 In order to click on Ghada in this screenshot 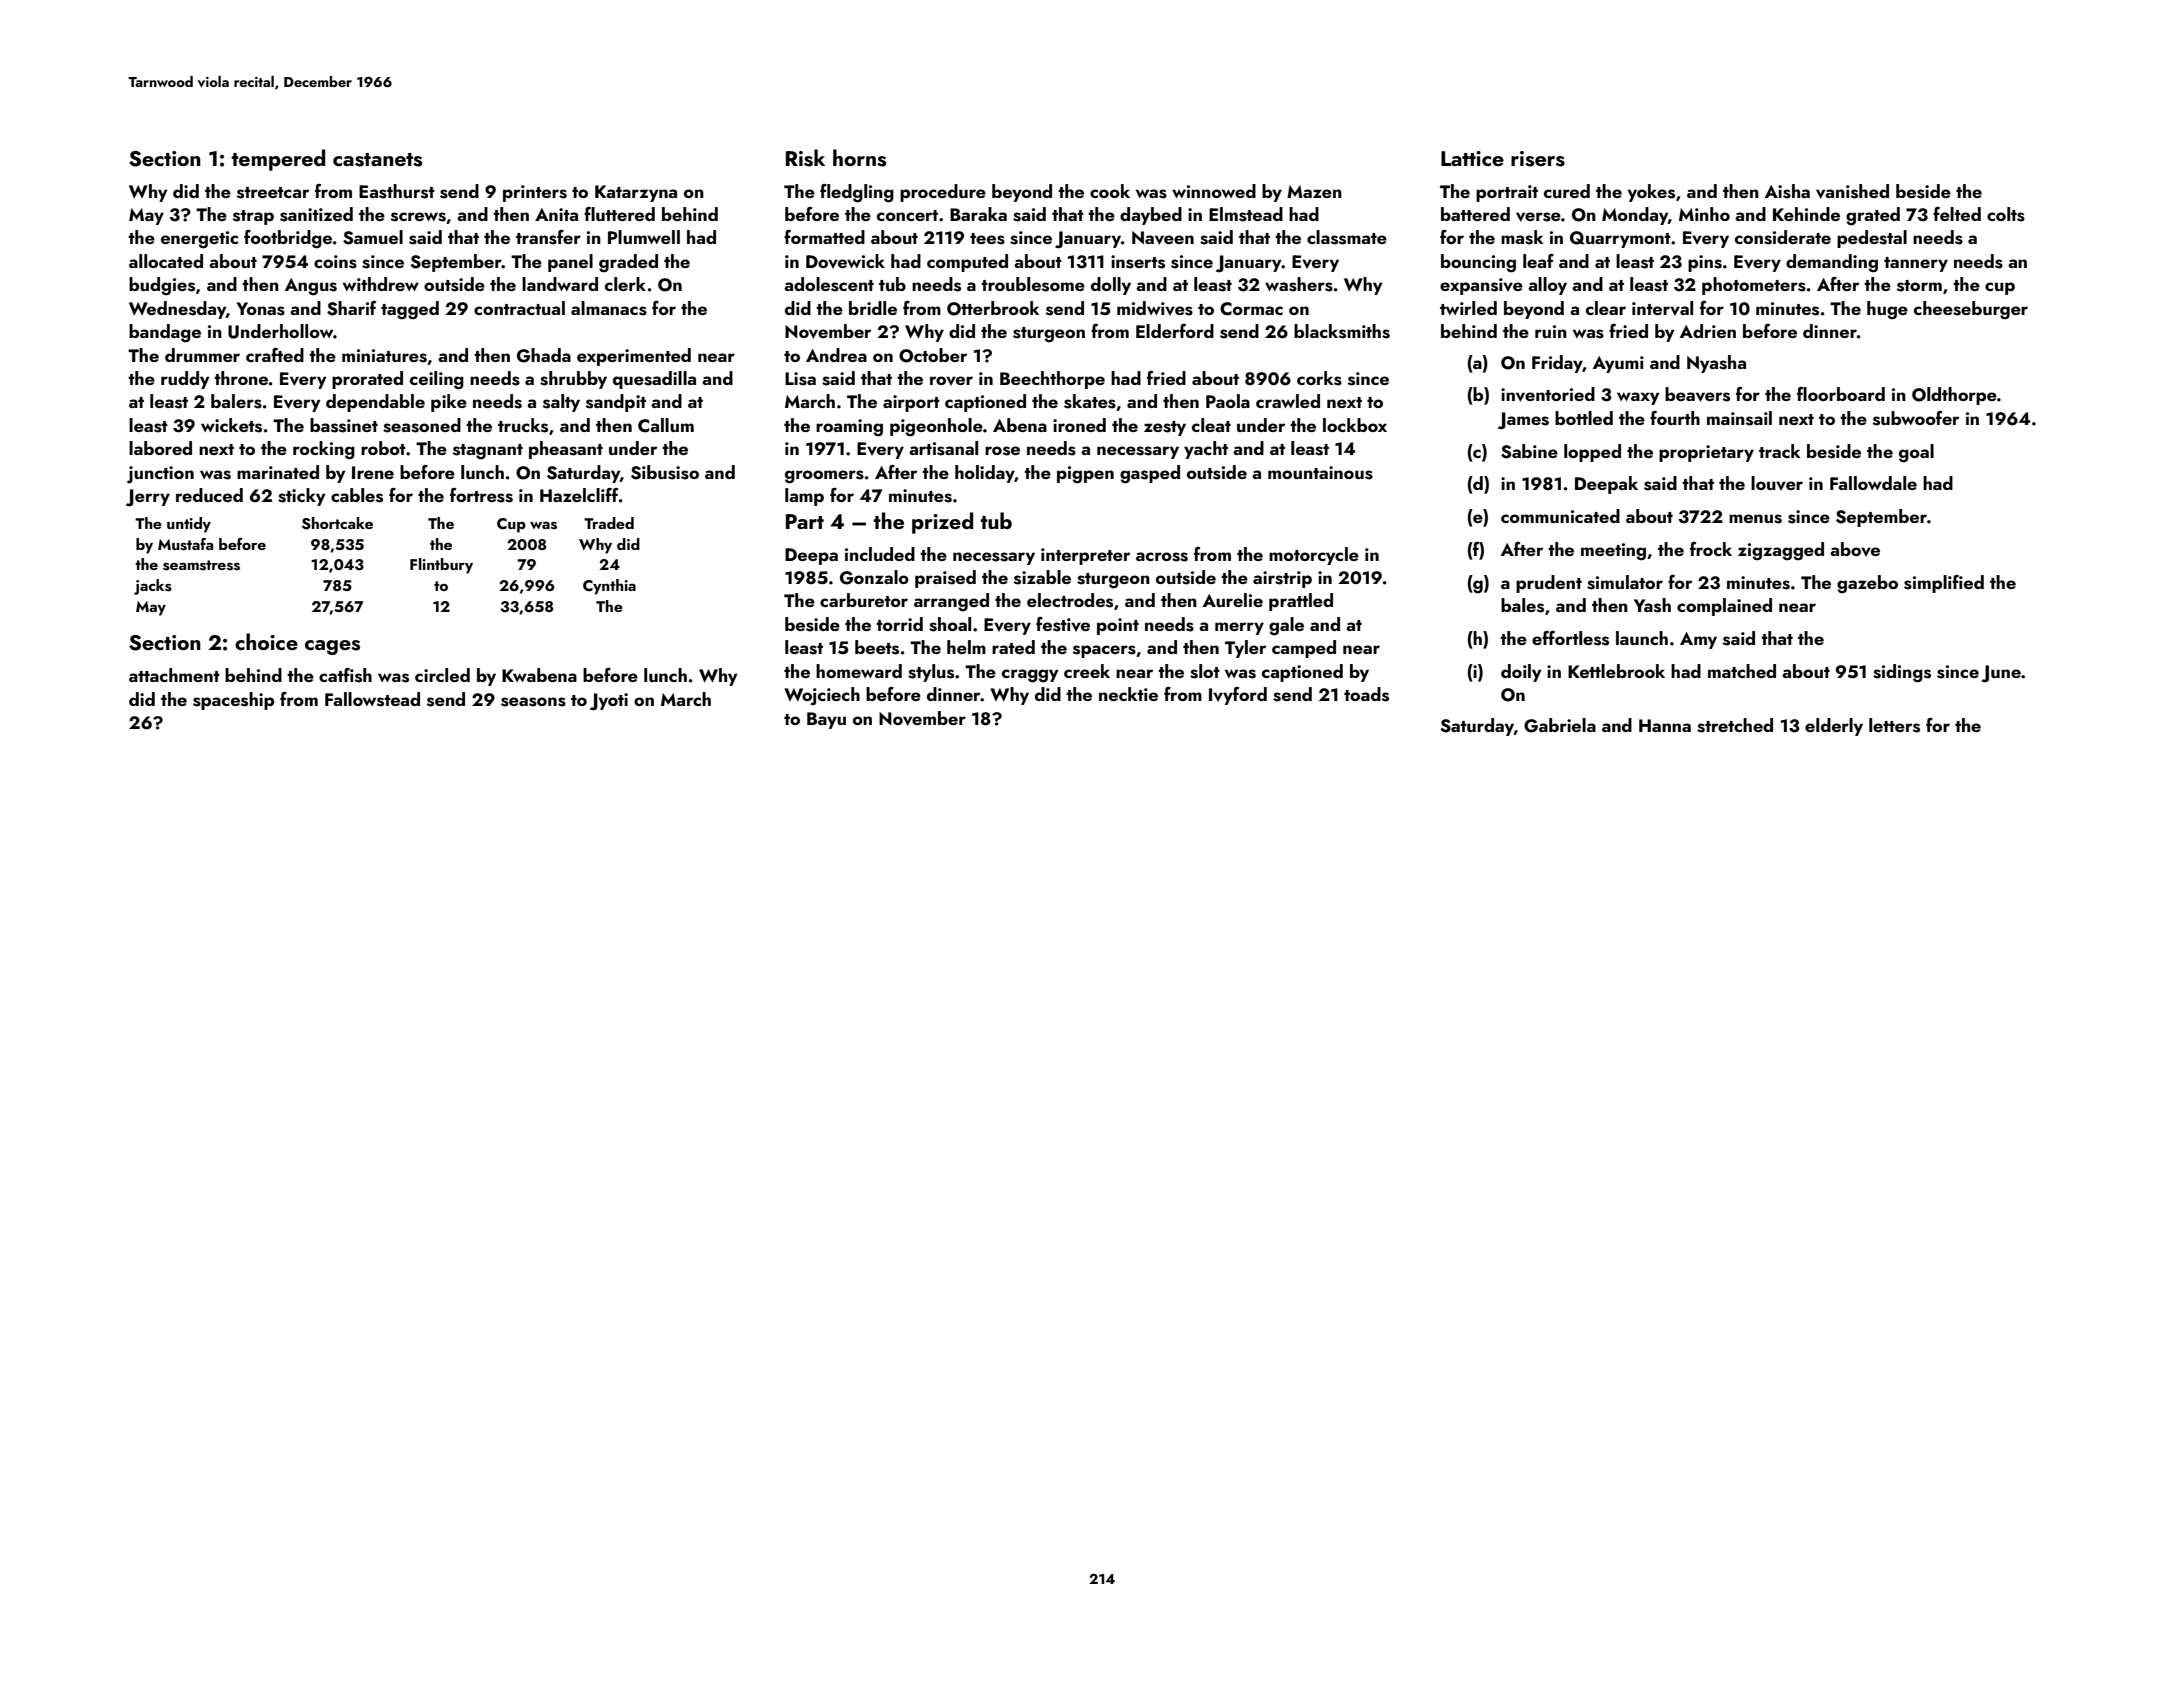, I will do `click(544, 355)`.
